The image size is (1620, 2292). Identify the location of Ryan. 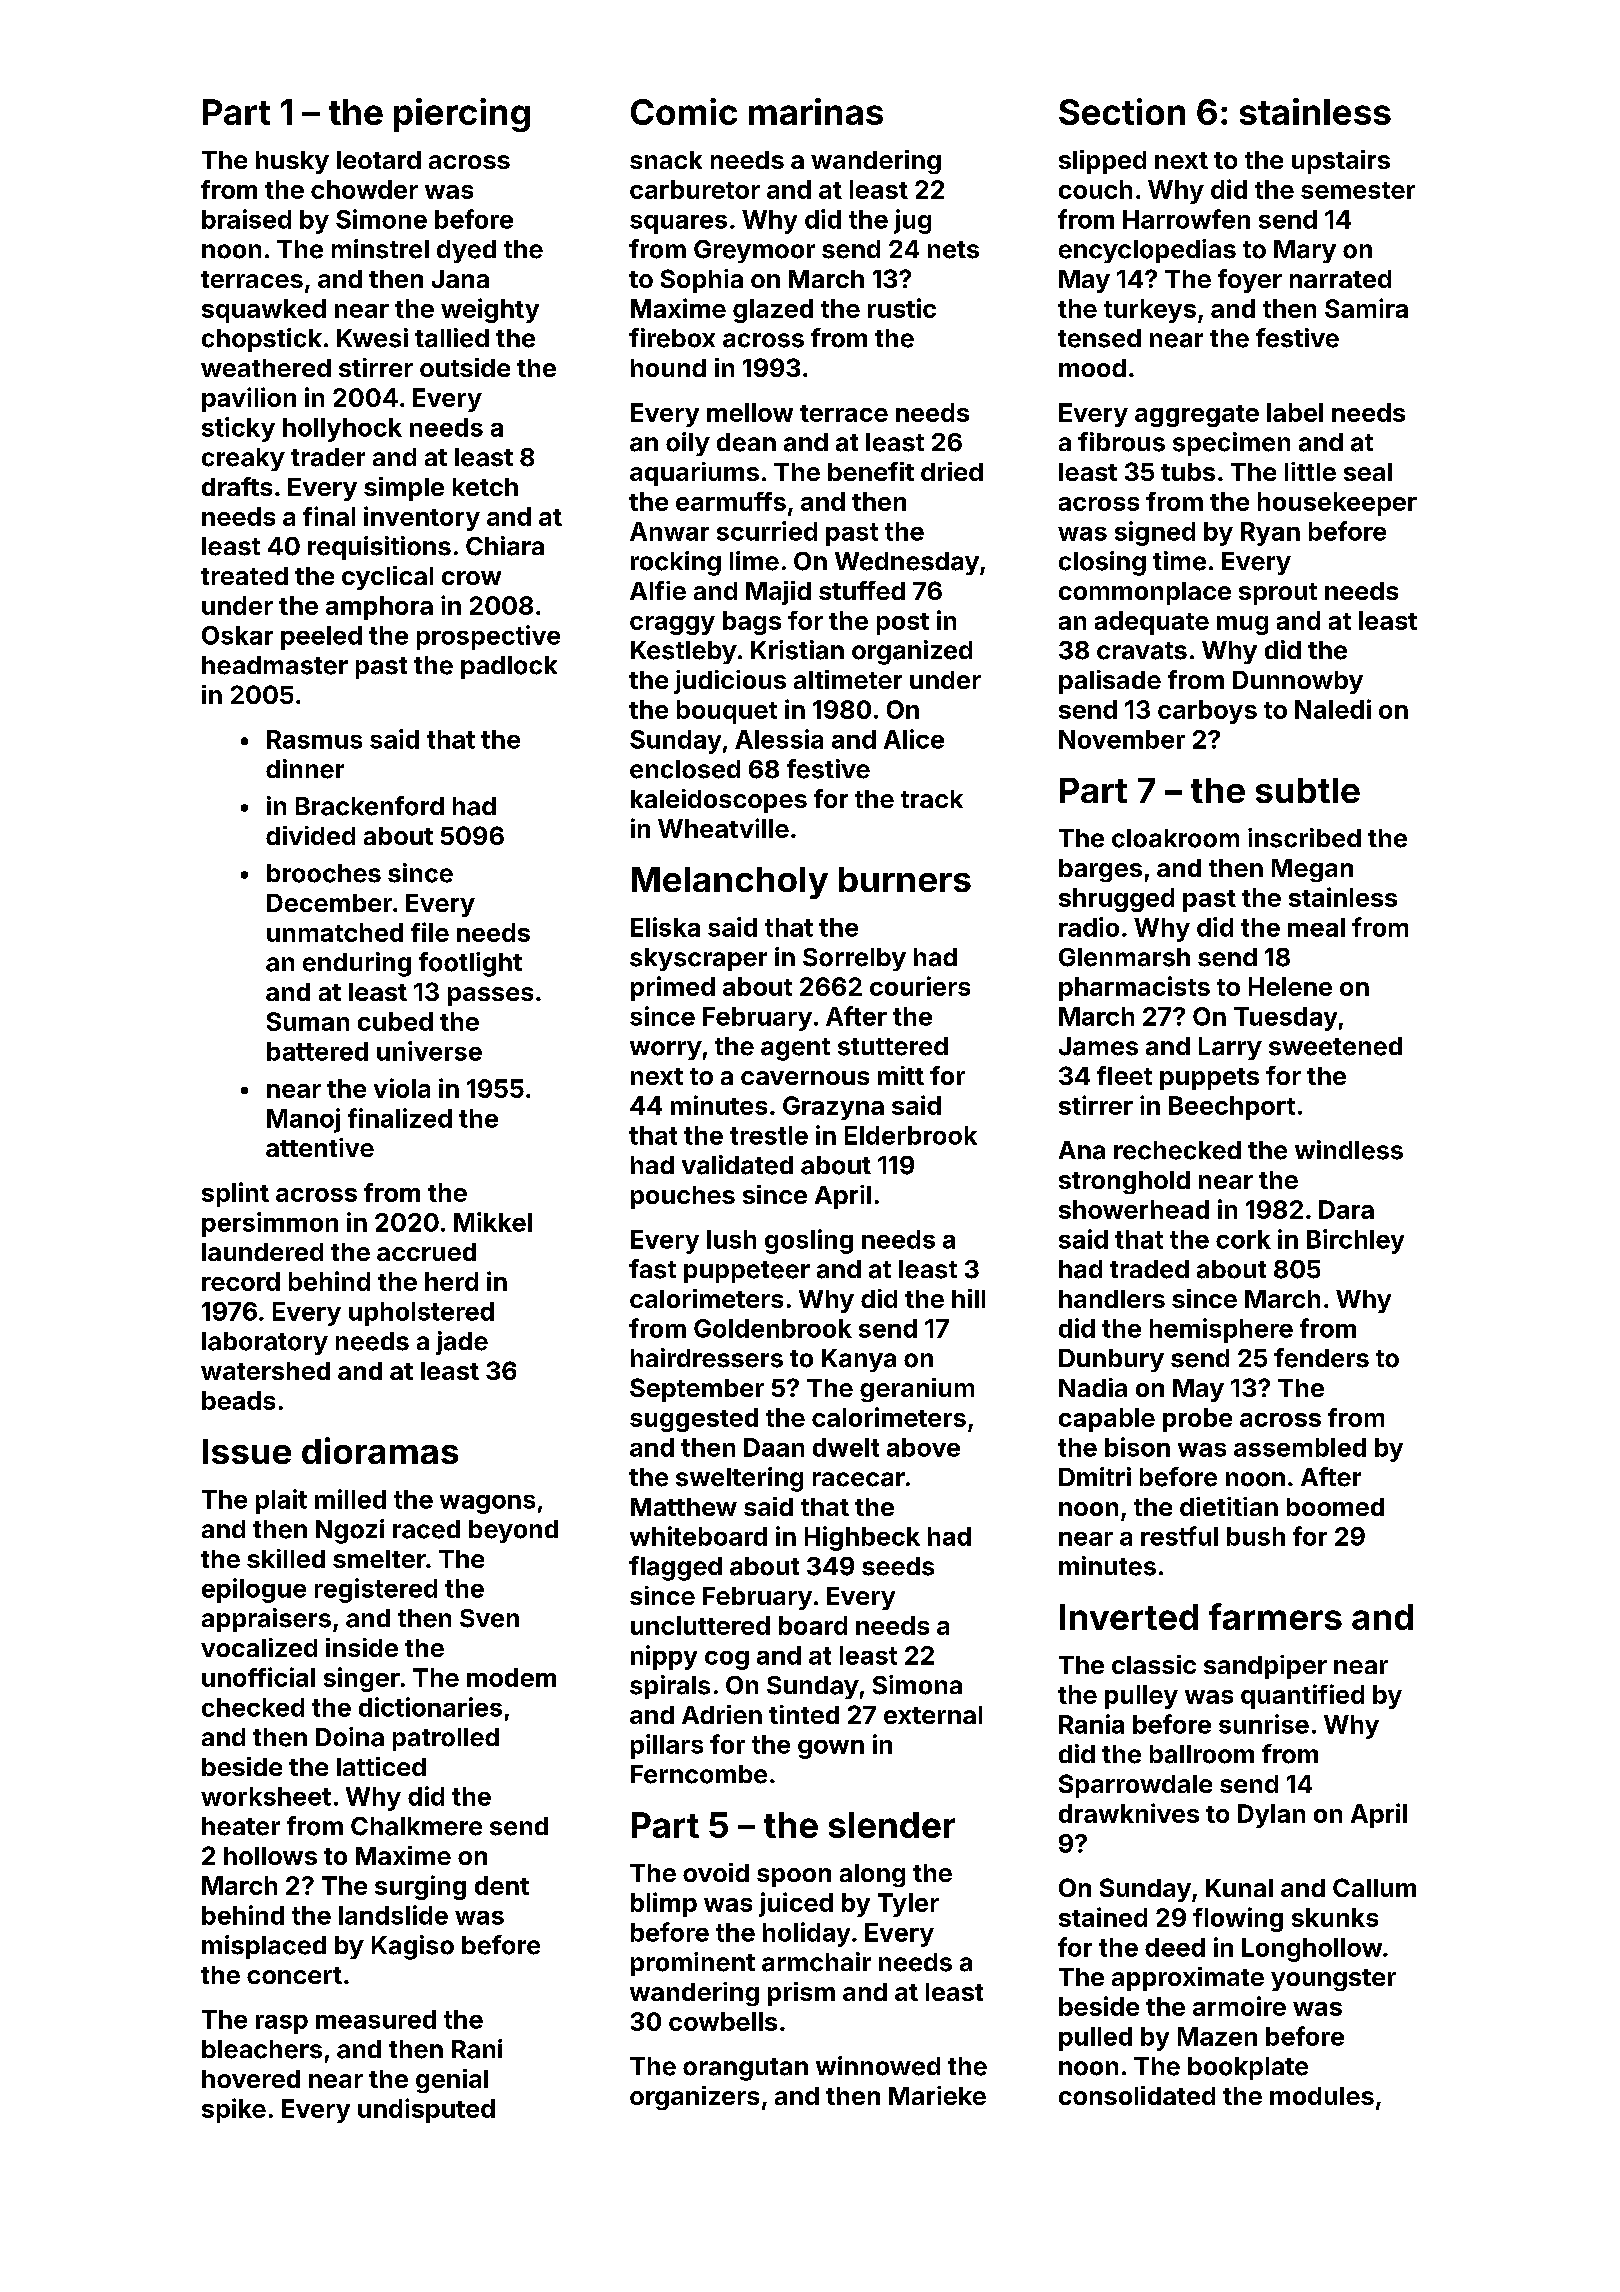
(1270, 534).
